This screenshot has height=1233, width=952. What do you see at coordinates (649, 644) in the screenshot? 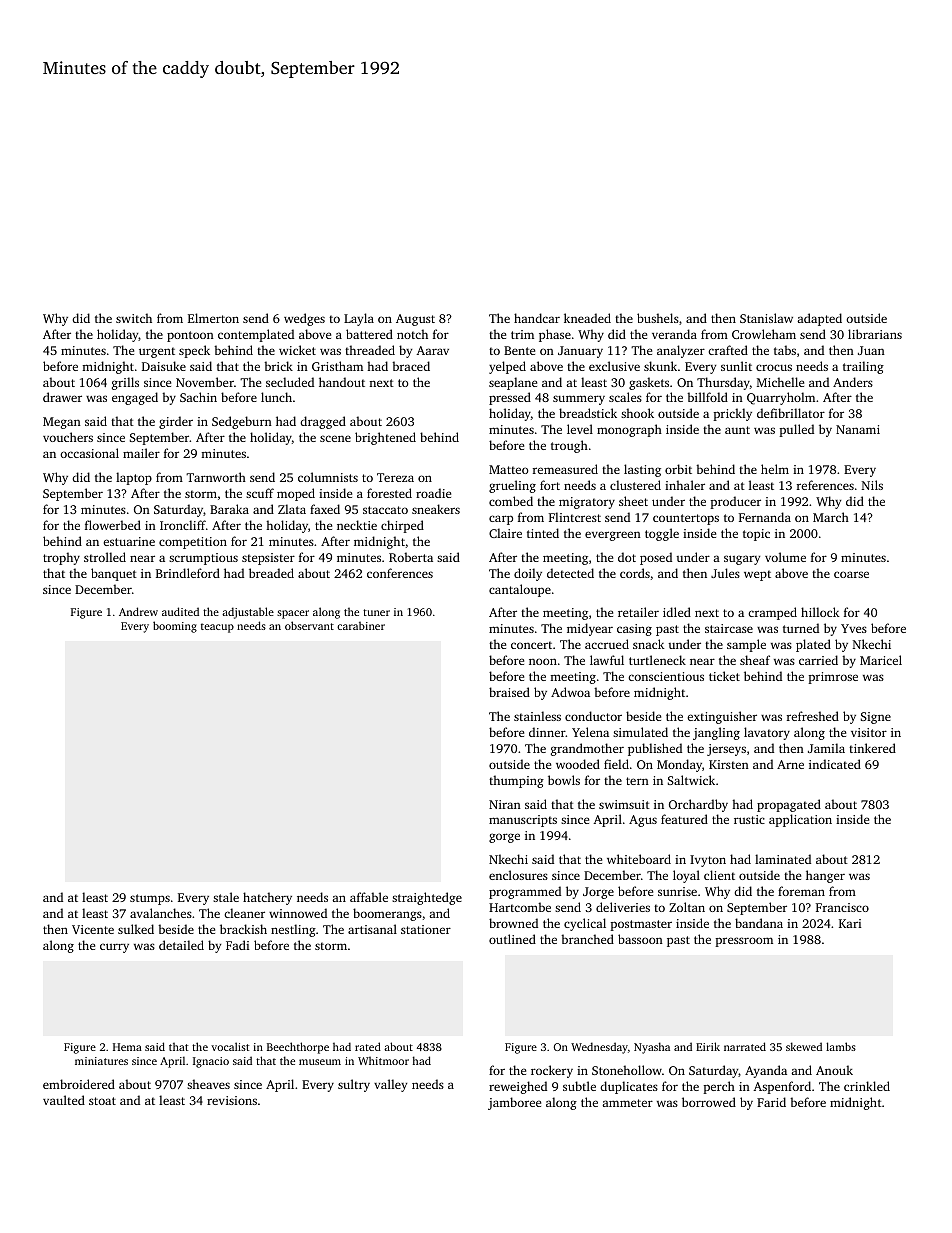
I see `snack` at bounding box center [649, 644].
